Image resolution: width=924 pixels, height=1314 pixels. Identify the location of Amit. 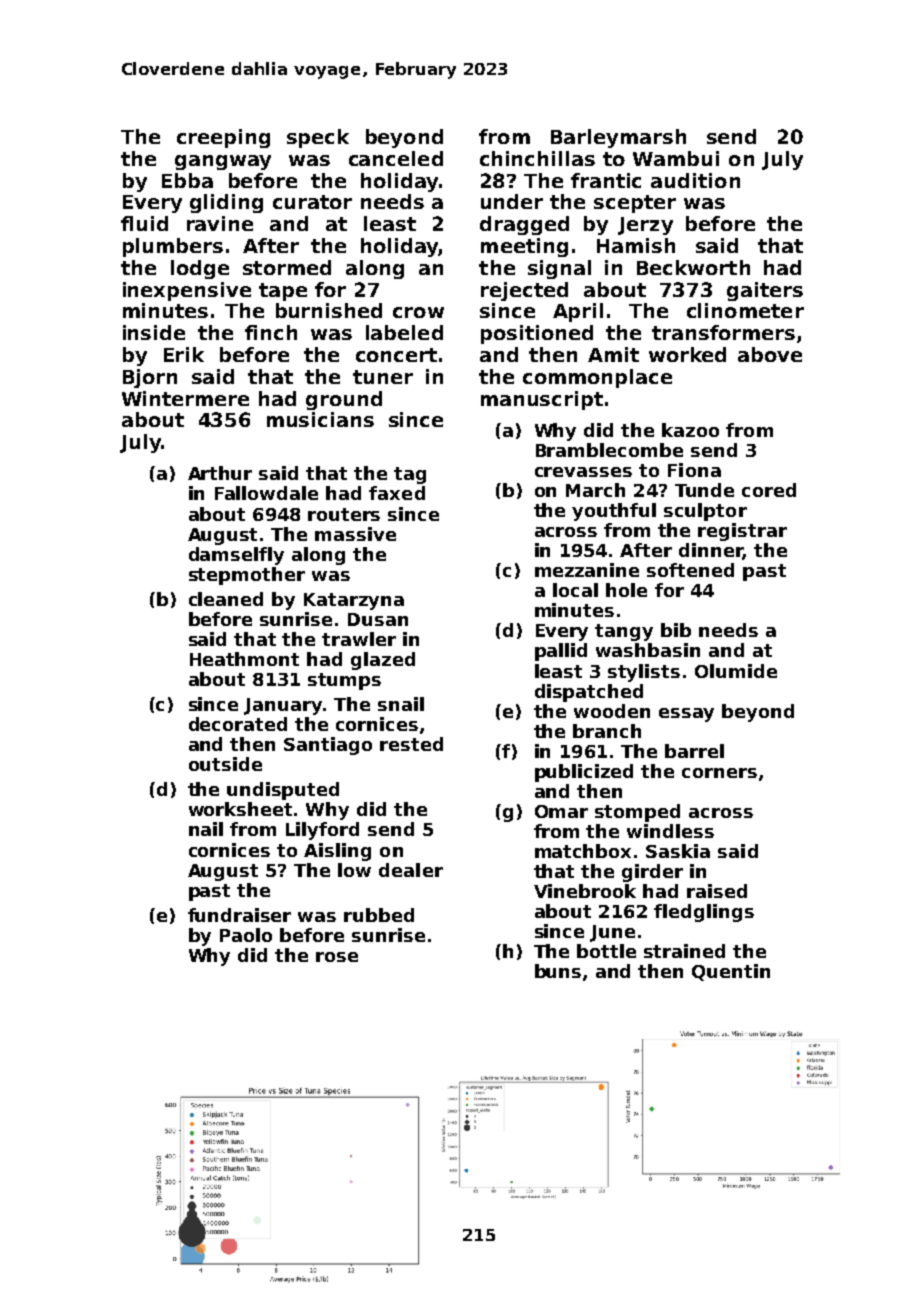
(613, 354).
